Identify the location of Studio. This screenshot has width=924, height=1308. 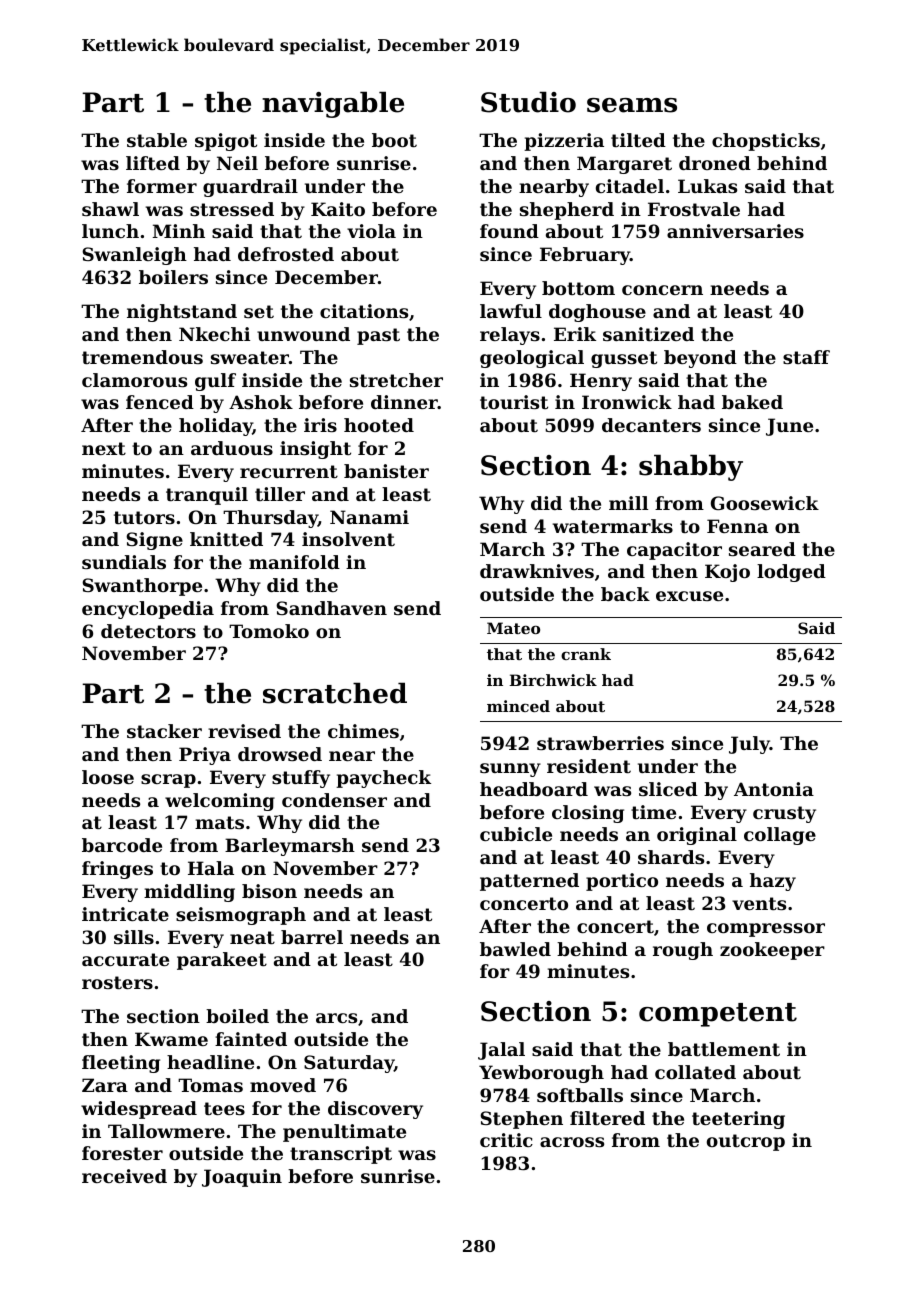
(528, 102).
